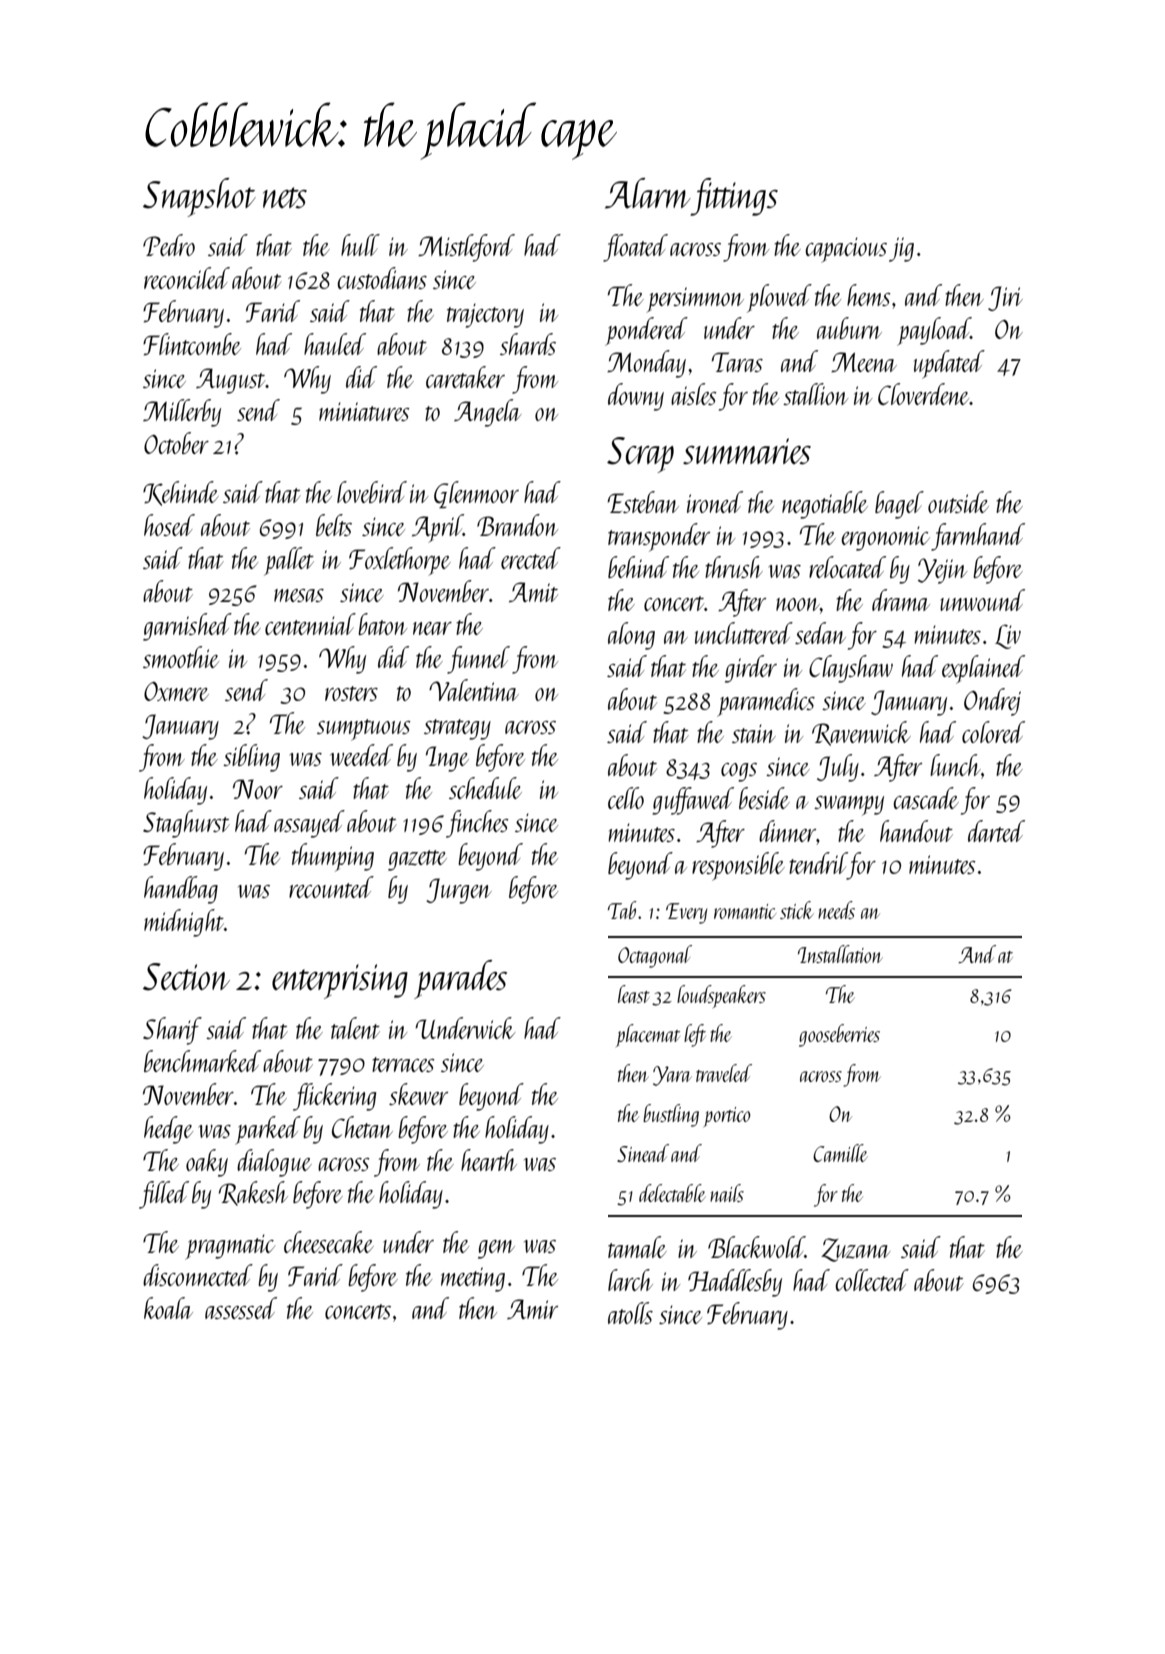 The width and height of the screenshot is (1165, 1654). I want to click on gooseberries, so click(839, 1035).
